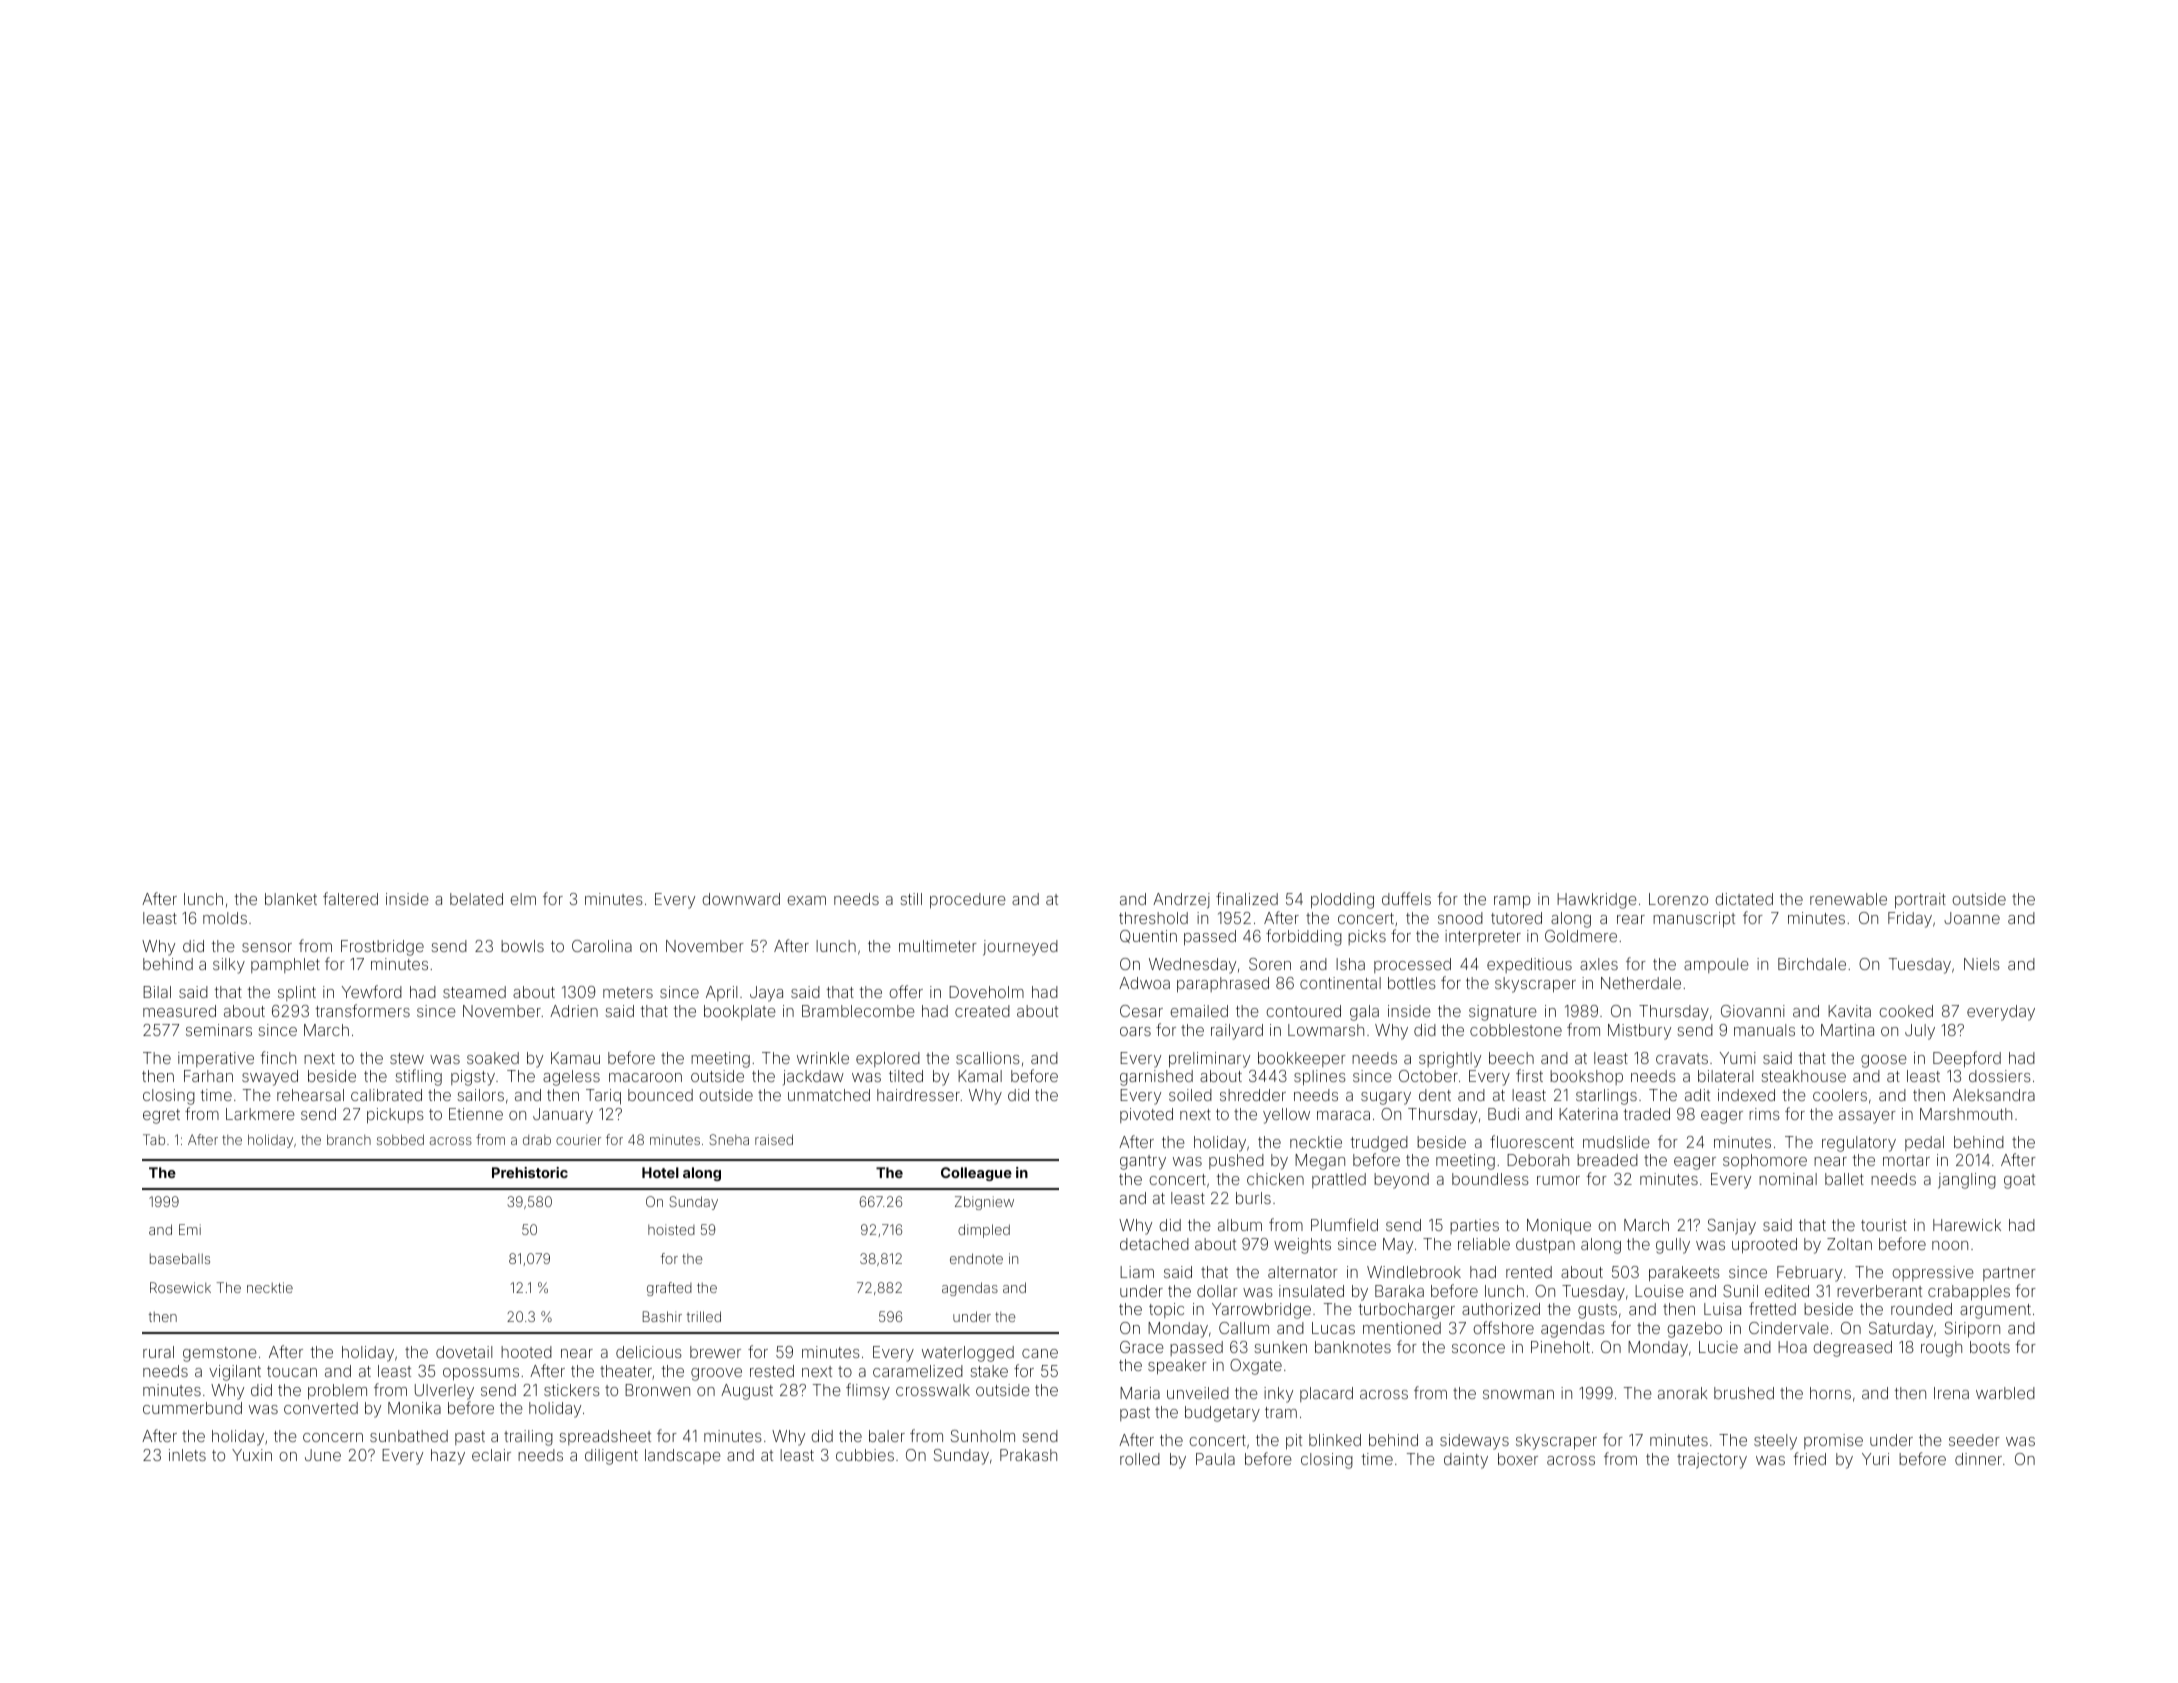  I want to click on dimpled, so click(984, 1231).
